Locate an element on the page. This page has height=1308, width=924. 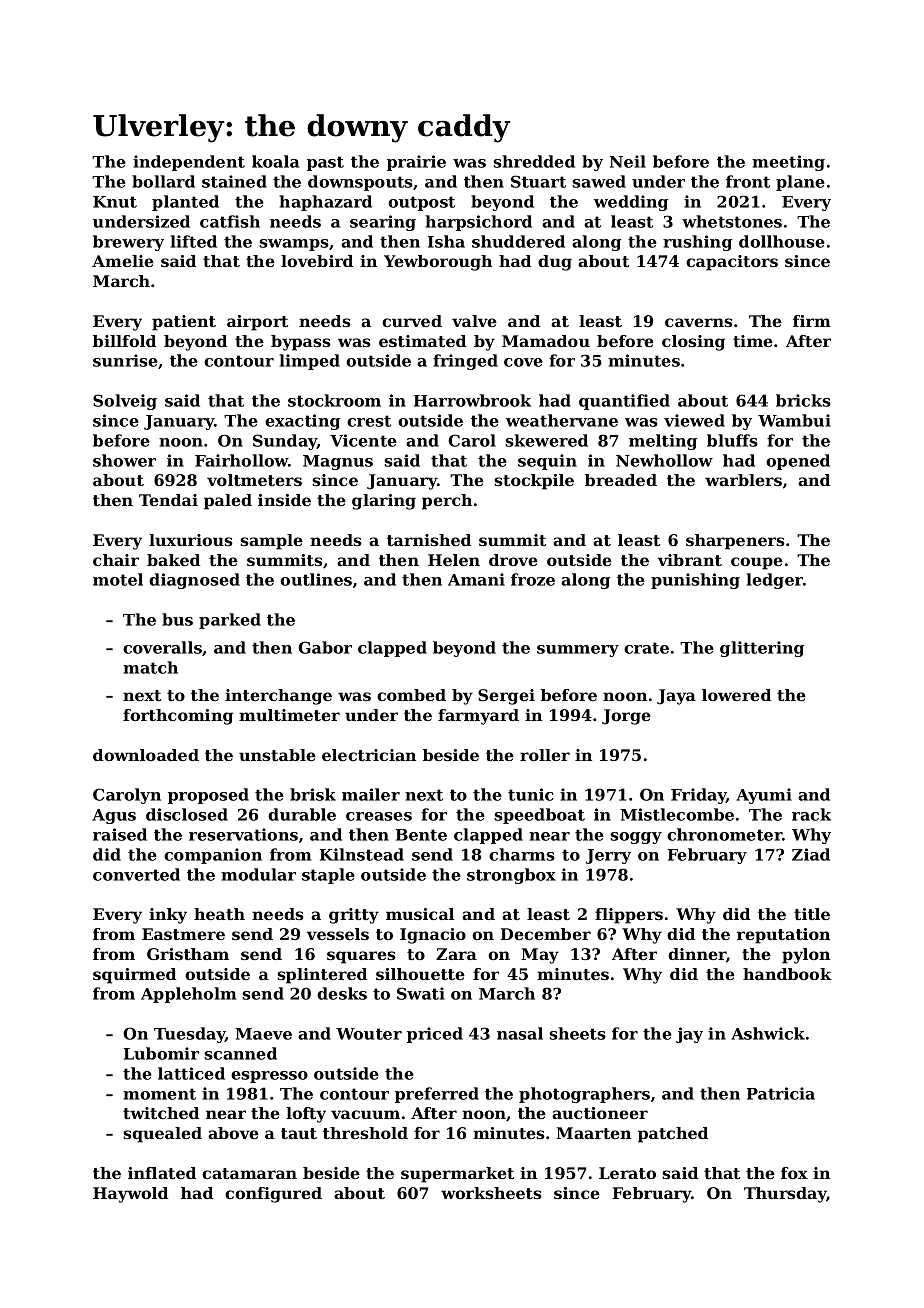
pylon is located at coordinates (806, 956).
